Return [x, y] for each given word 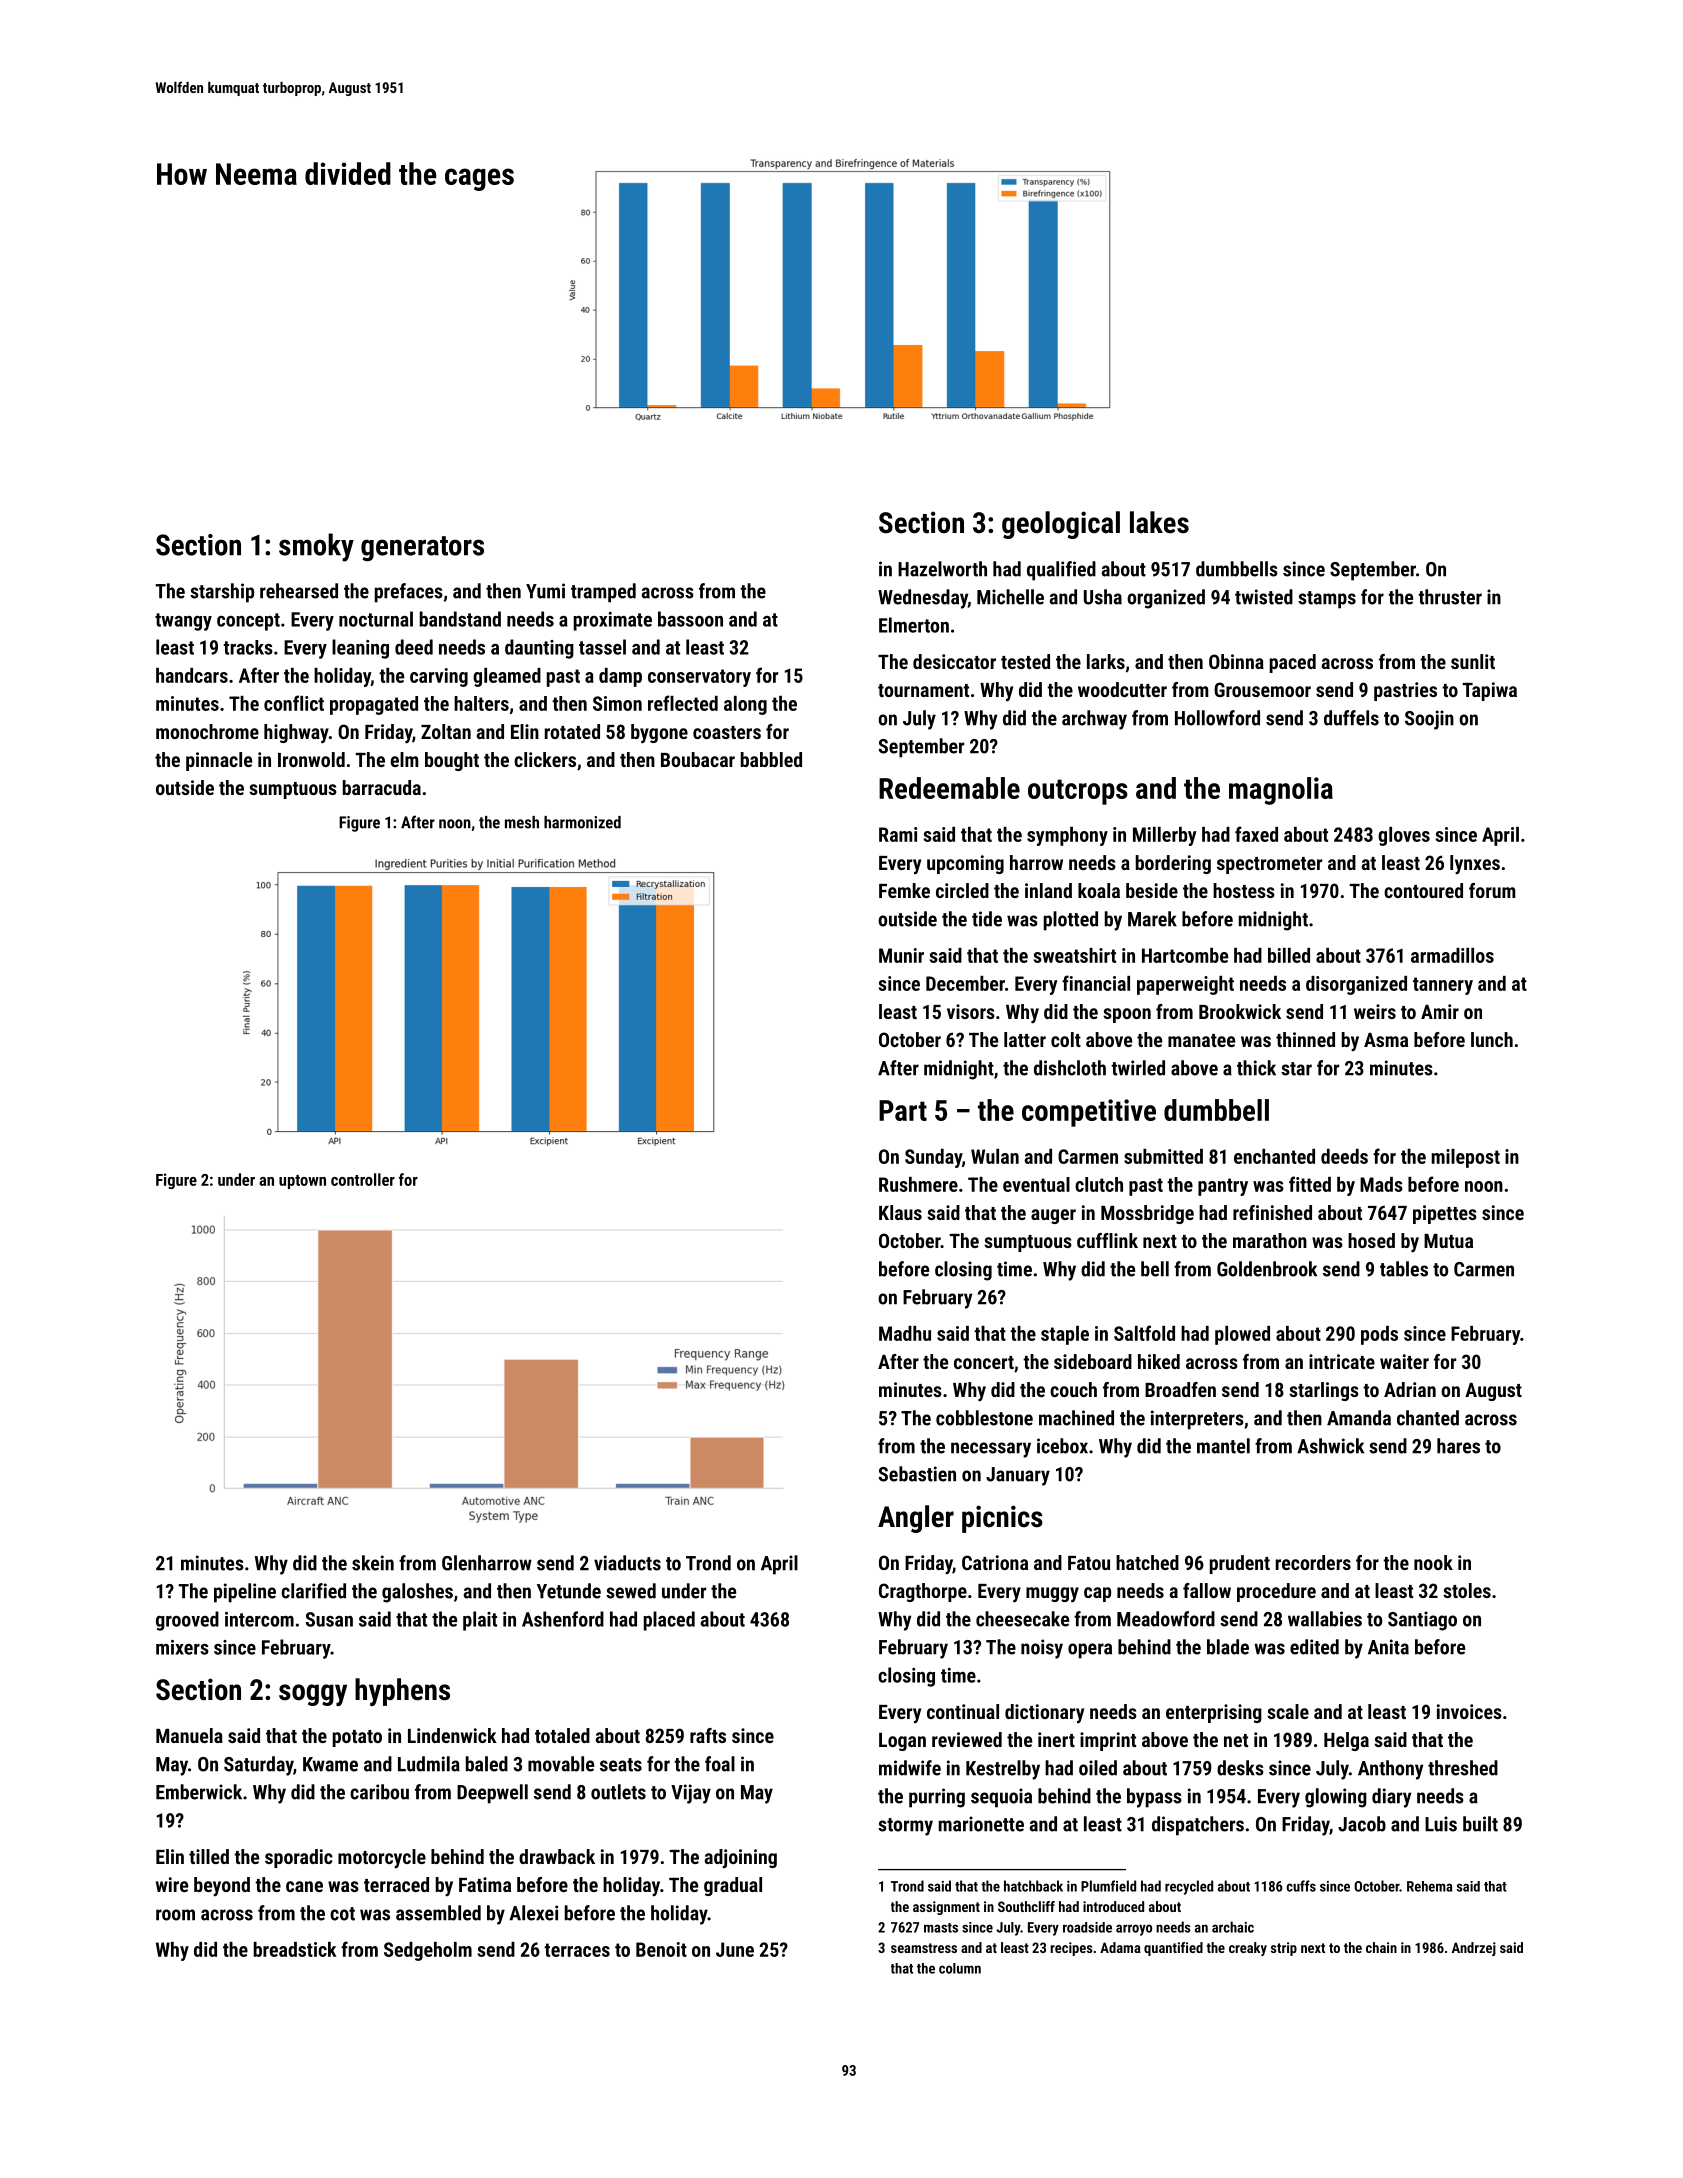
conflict [294, 703]
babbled [771, 759]
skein [373, 1563]
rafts [708, 1735]
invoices [1469, 1711]
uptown [302, 1182]
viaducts [627, 1563]
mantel [1223, 1446]
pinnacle [219, 761]
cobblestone [984, 1418]
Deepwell [492, 1794]
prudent [1240, 1564]
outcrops [1078, 792]
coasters [727, 732]
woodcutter [1122, 689]
